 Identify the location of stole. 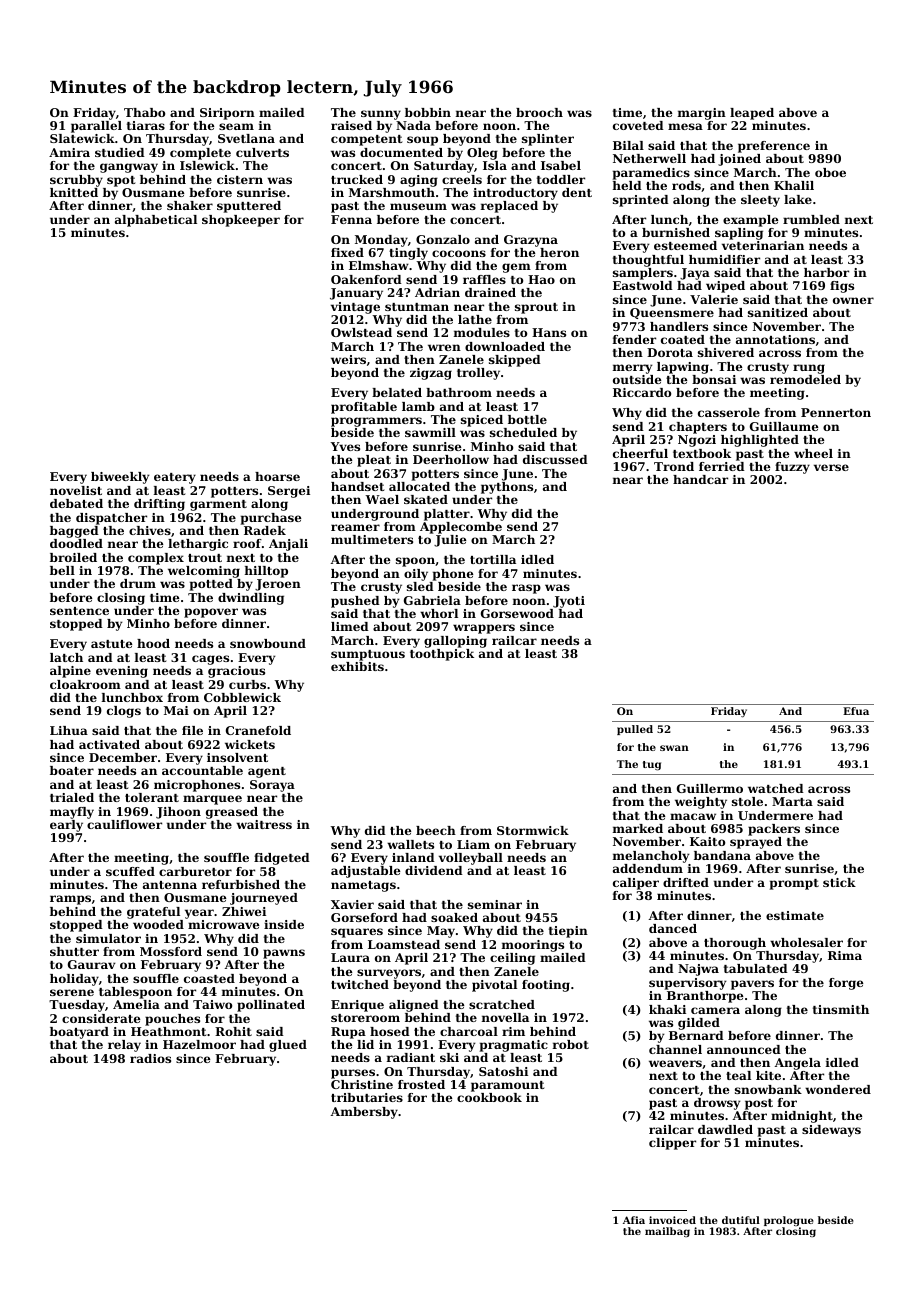
(747, 801).
